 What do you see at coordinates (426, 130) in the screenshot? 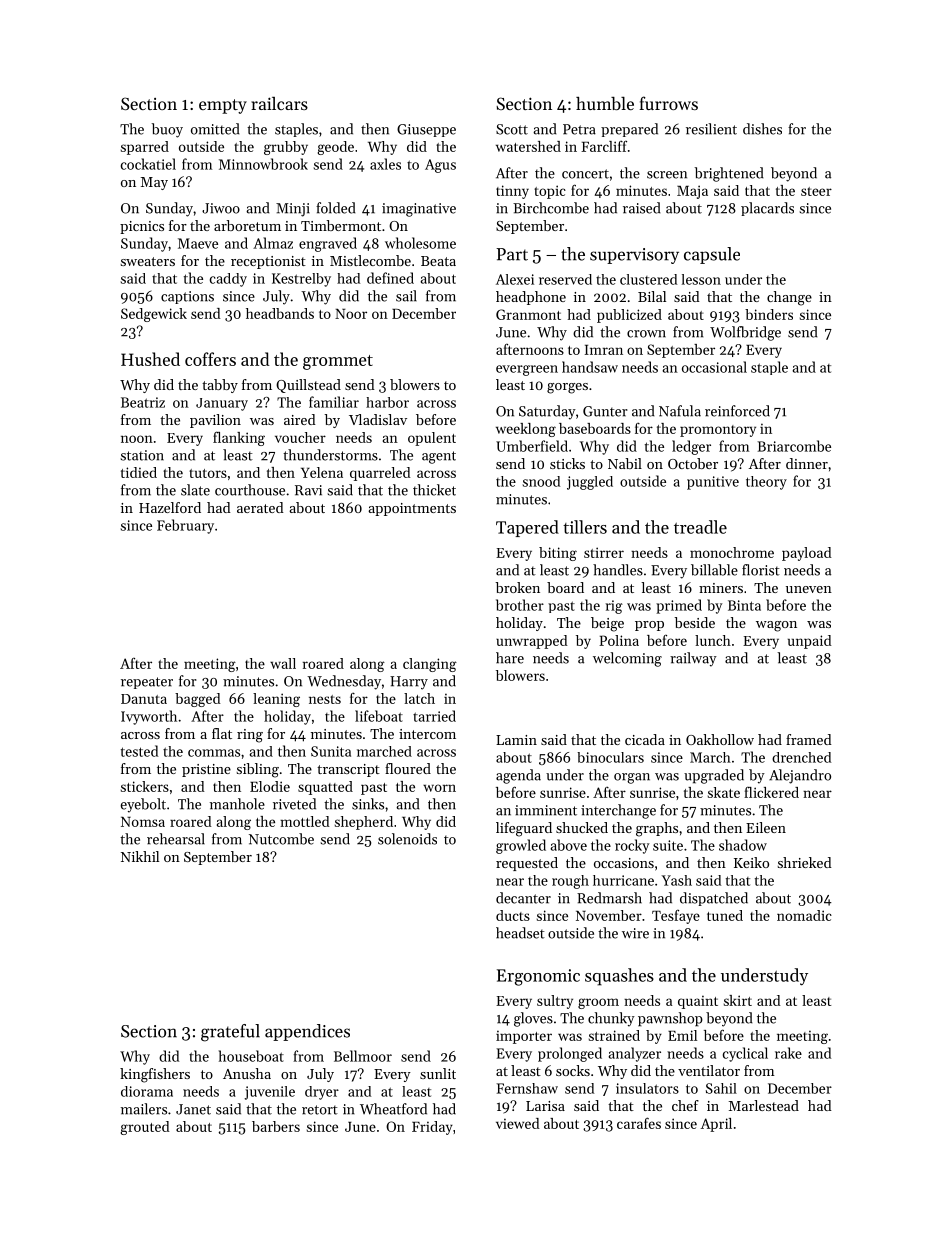
I see `Giuseppe` at bounding box center [426, 130].
